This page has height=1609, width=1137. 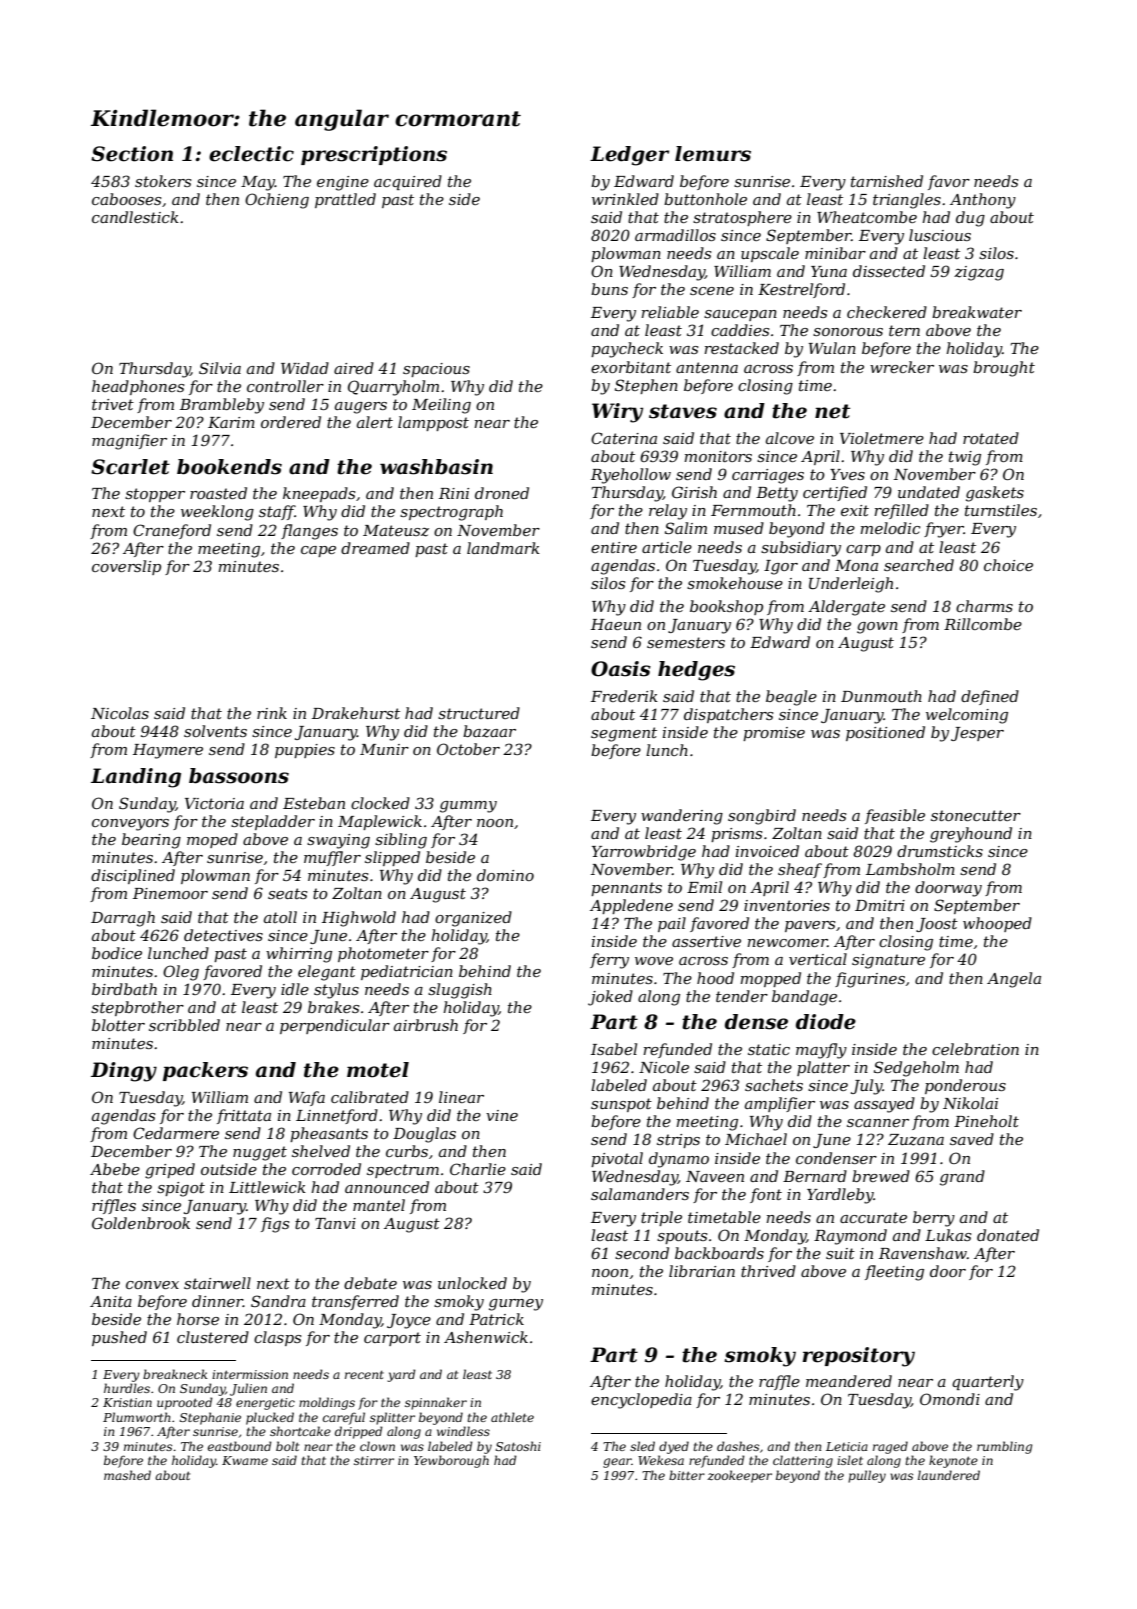 I want to click on rotated, so click(x=991, y=438).
